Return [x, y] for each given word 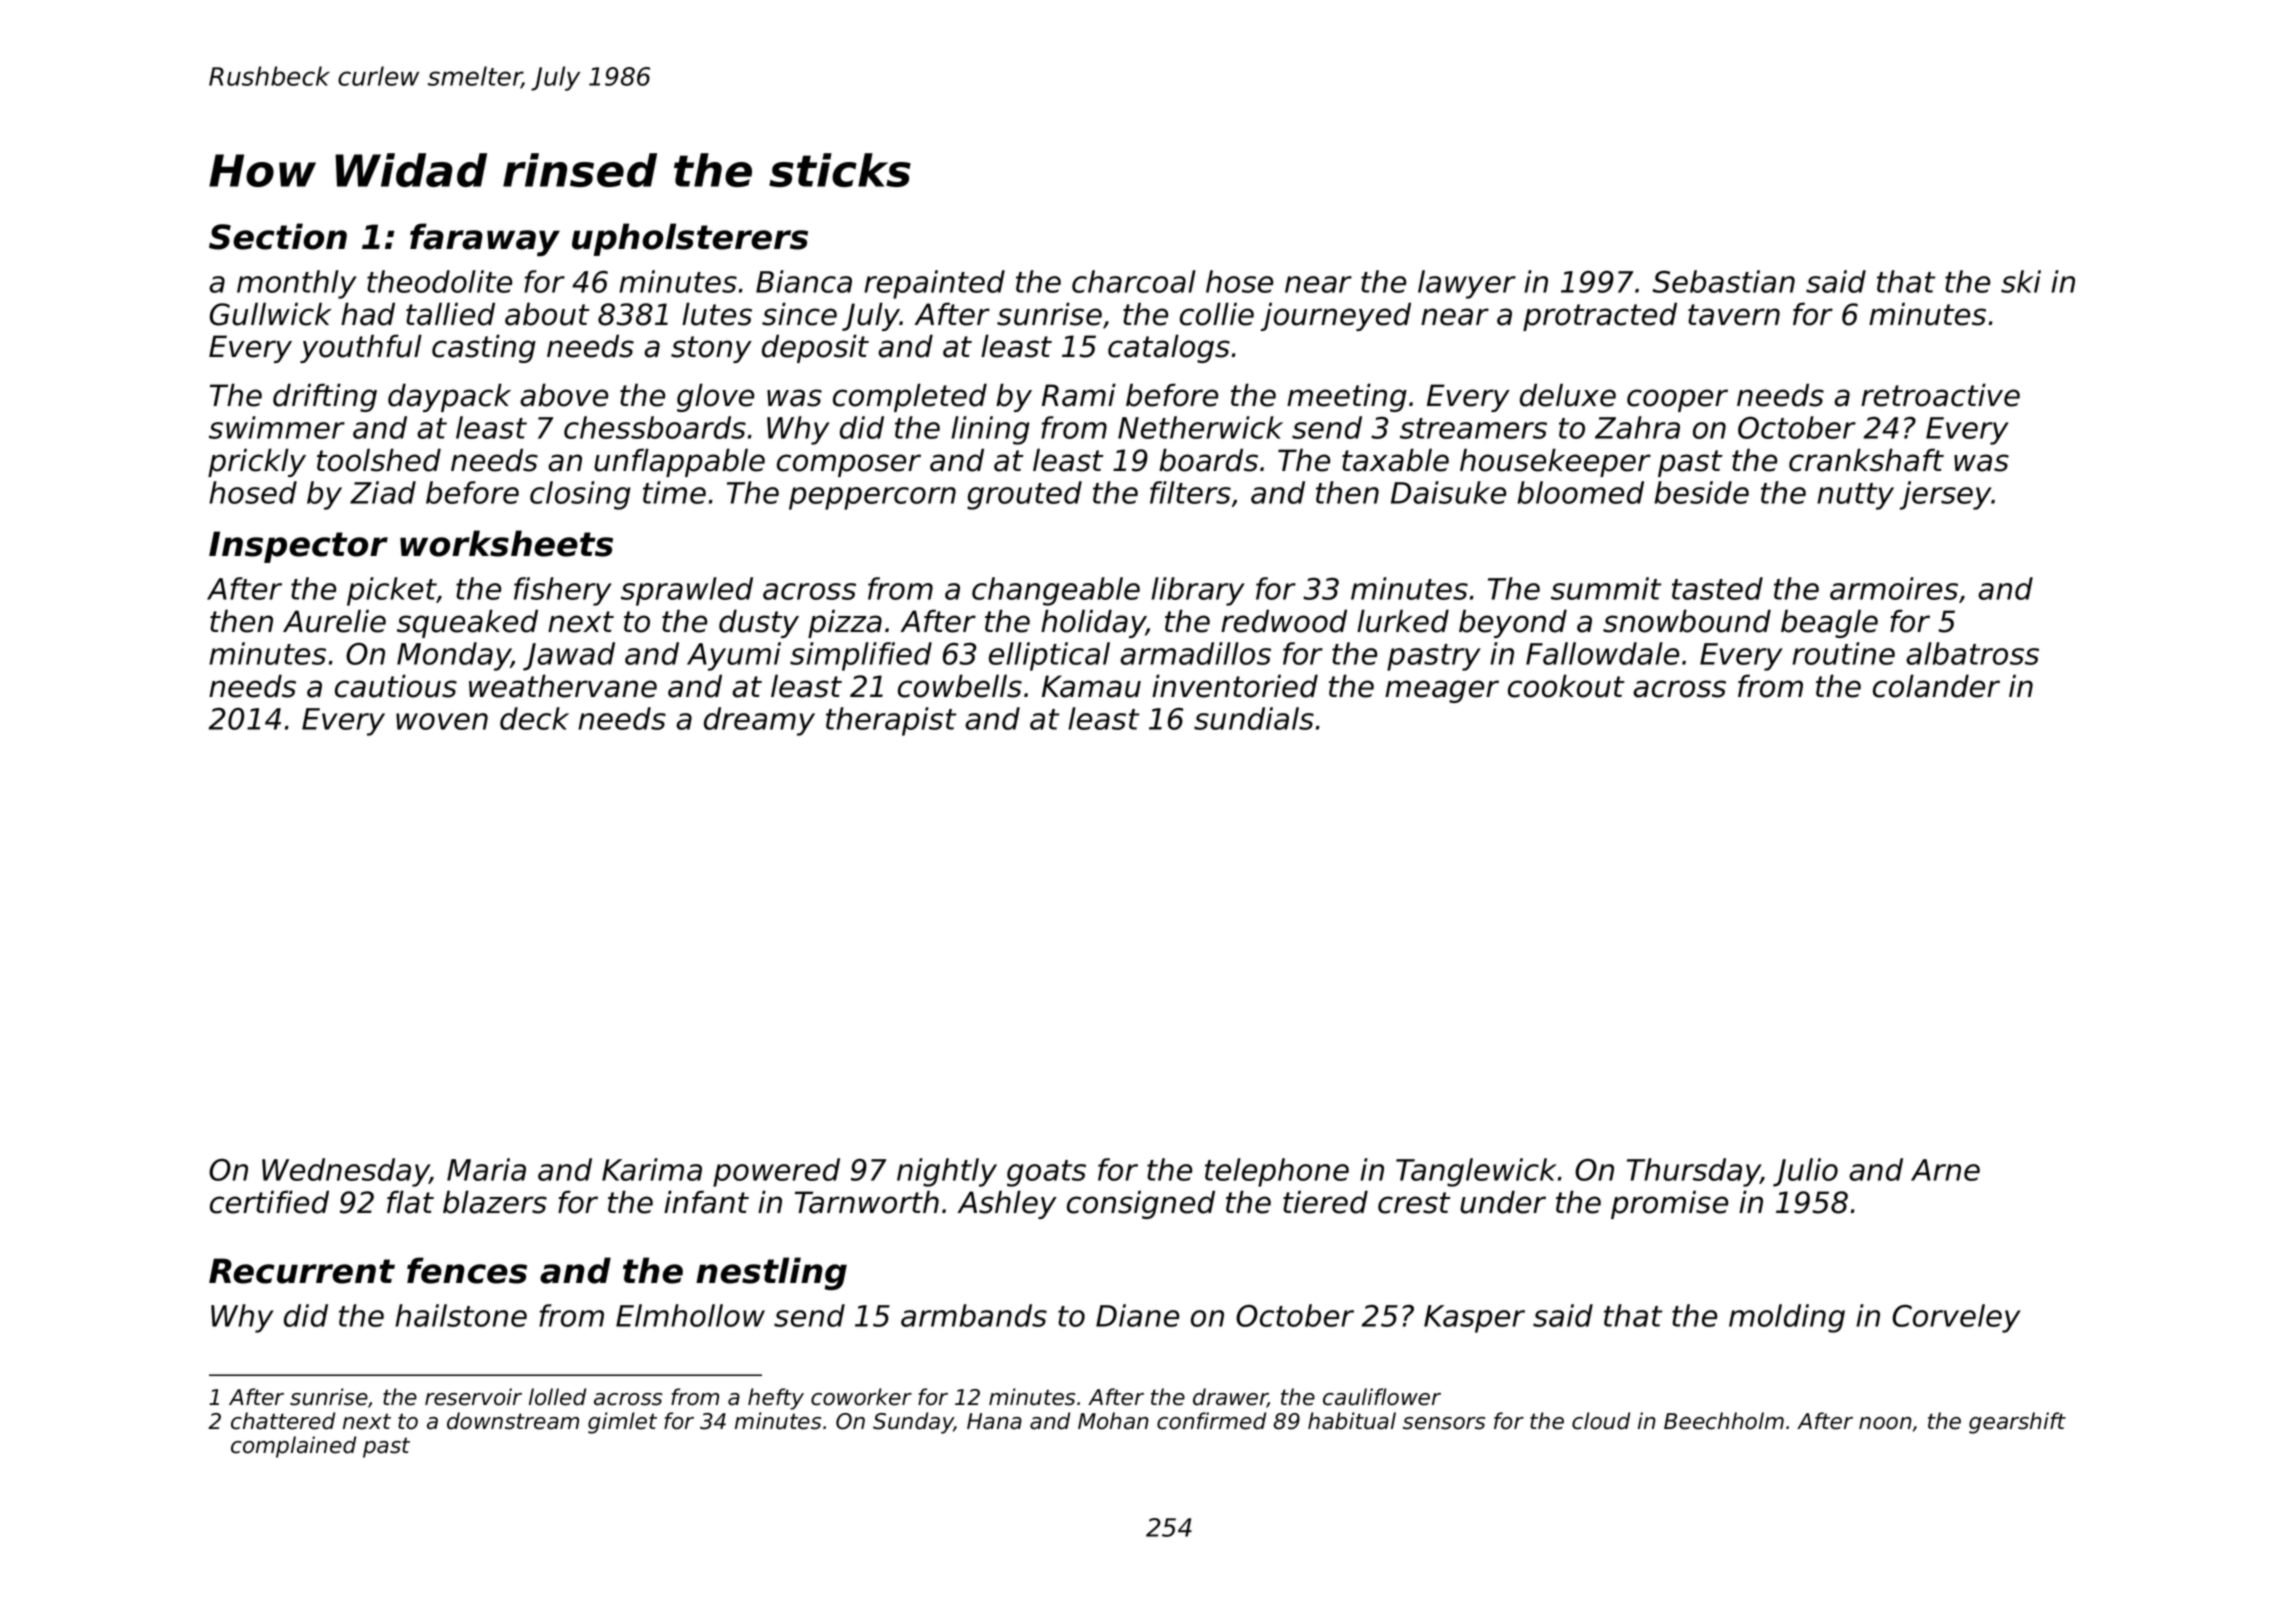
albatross [1972, 653]
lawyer [1467, 284]
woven [442, 721]
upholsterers [690, 239]
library [1198, 591]
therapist [891, 721]
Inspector [298, 547]
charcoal [1134, 281]
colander [1936, 686]
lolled [557, 1397]
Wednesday [346, 1172]
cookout [1566, 686]
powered [776, 1172]
